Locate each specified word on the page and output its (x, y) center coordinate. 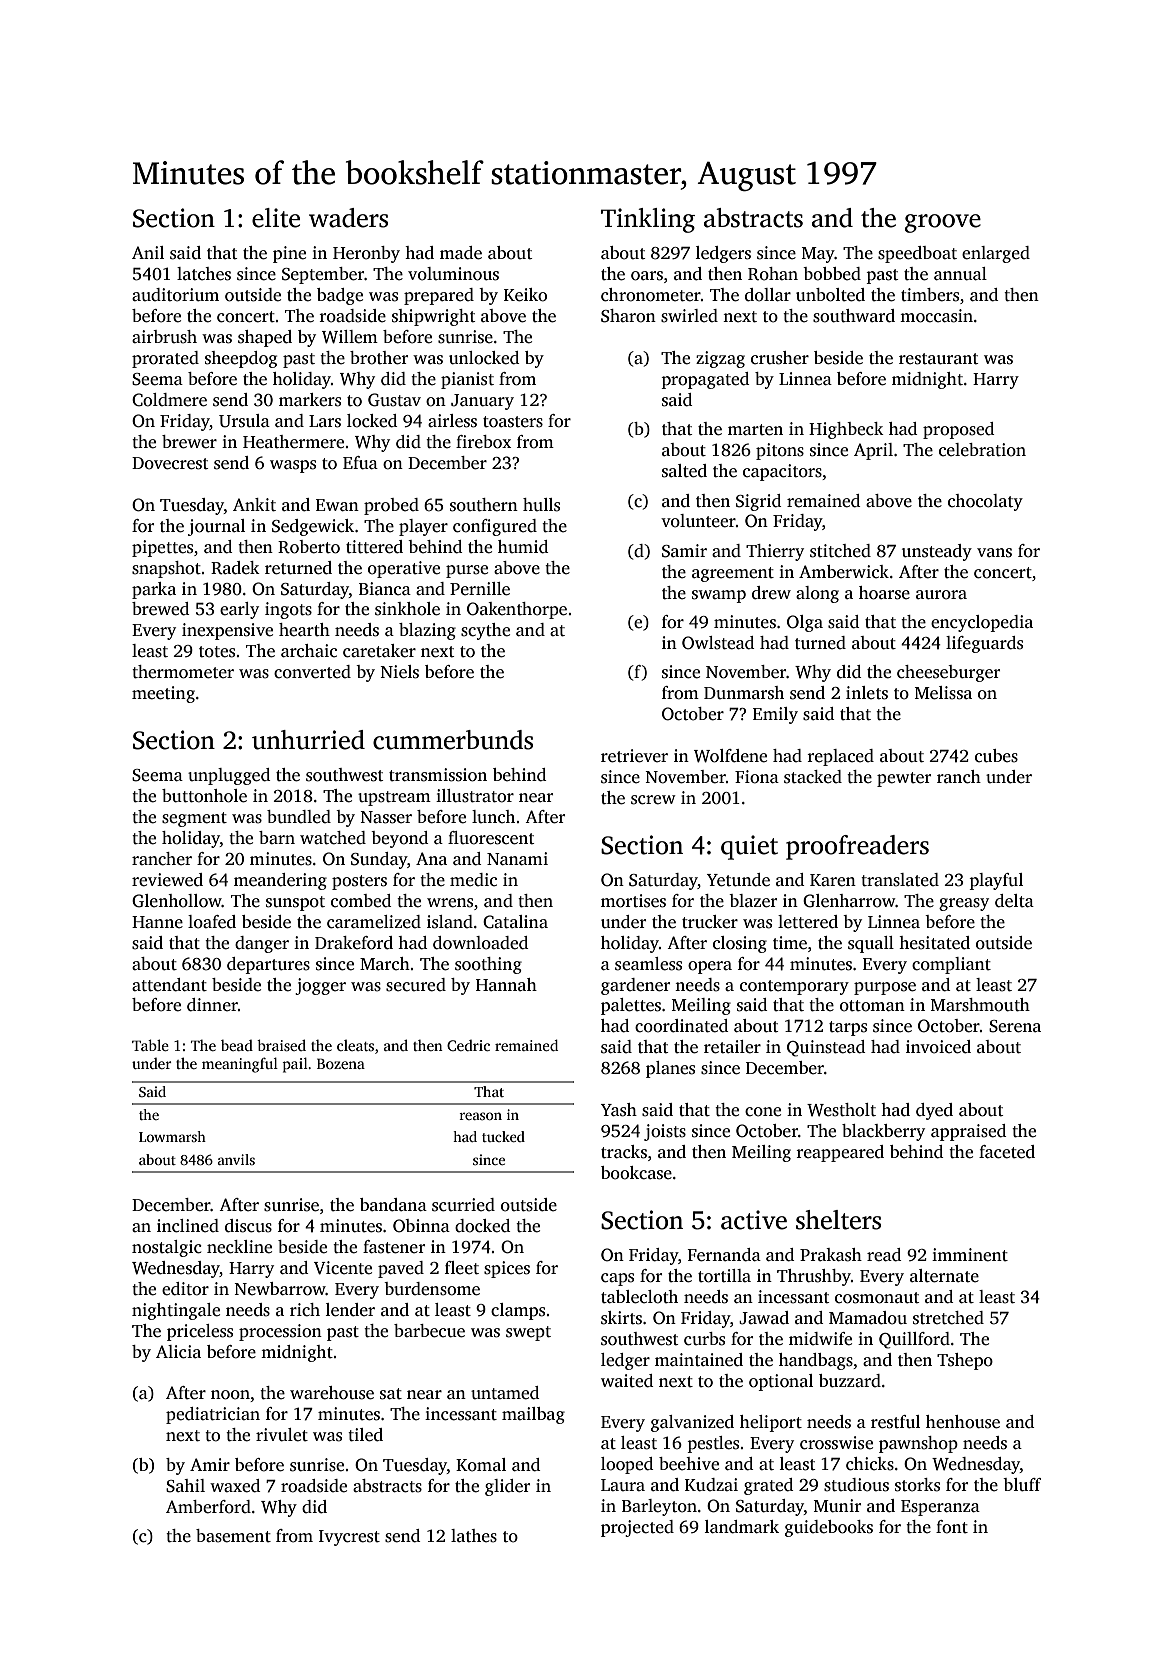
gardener (635, 986)
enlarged (996, 254)
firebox (483, 442)
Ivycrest (349, 1538)
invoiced (938, 1047)
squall (871, 944)
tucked (503, 1136)
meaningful (240, 1065)
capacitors (782, 472)
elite (276, 218)
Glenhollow (177, 901)
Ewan (337, 505)
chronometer (651, 295)
